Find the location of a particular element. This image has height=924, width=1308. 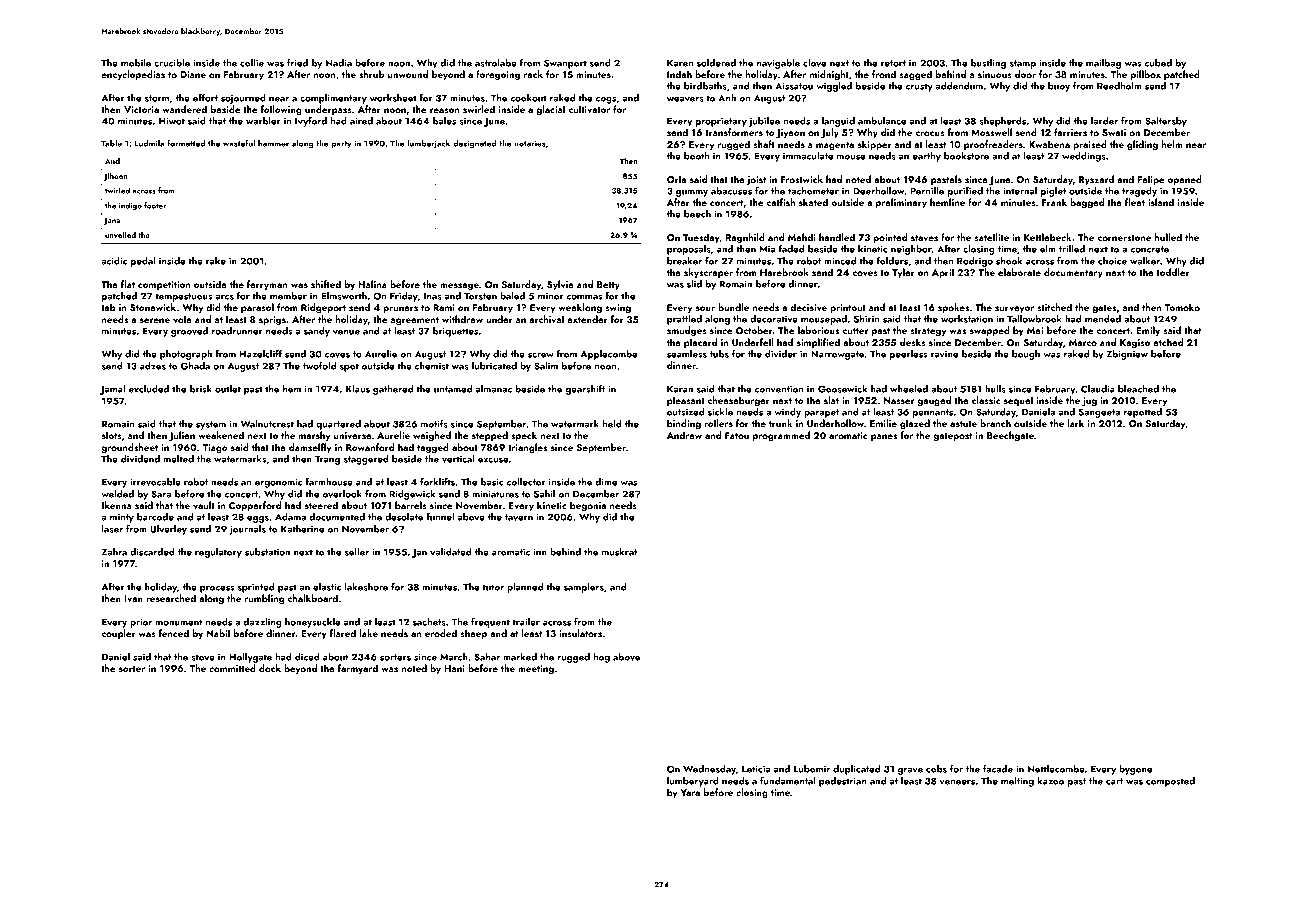

overlook is located at coordinates (342, 494).
